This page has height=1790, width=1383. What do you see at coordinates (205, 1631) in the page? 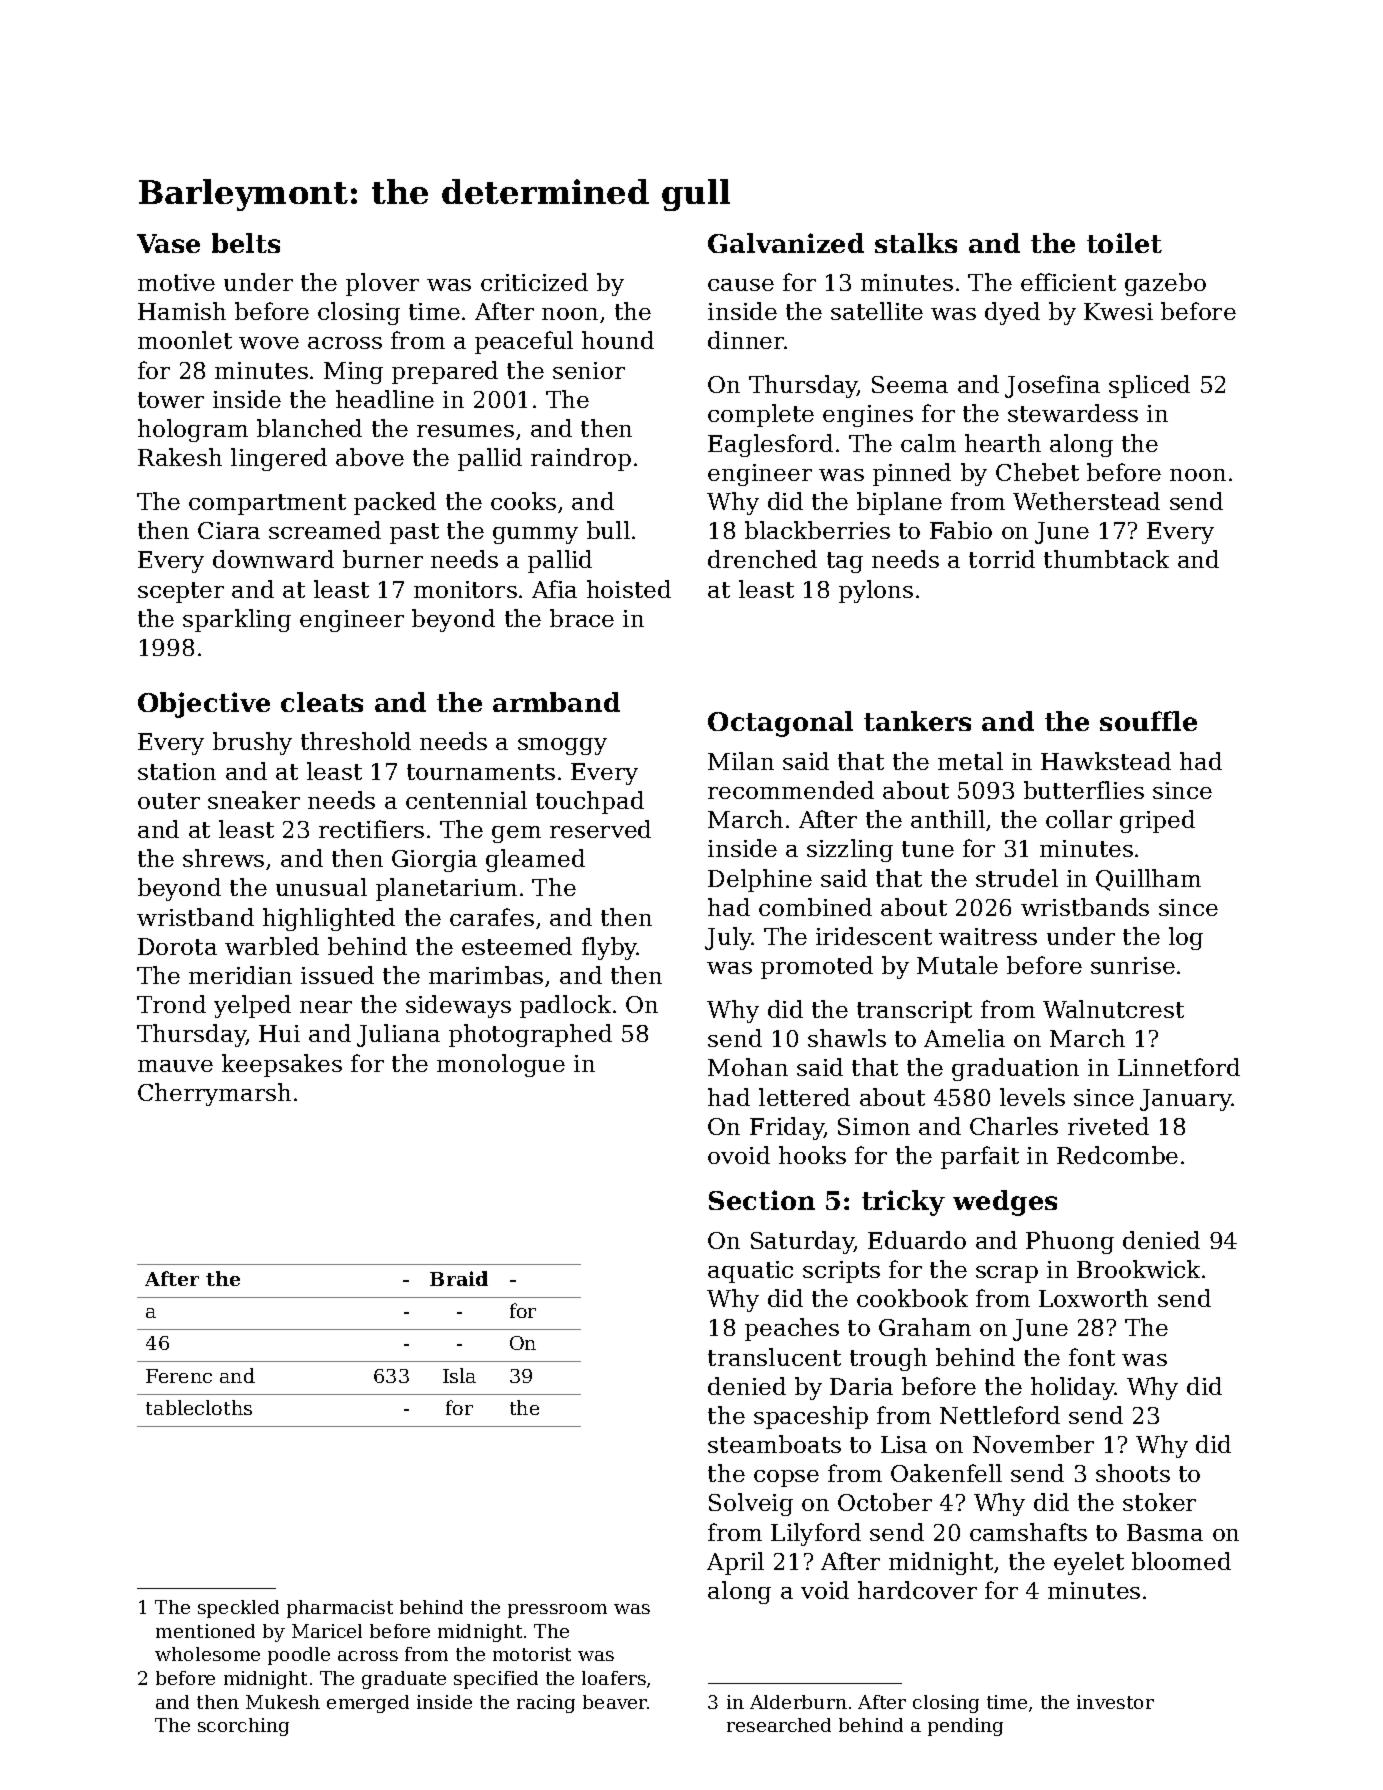
I see `mentioned` at bounding box center [205, 1631].
